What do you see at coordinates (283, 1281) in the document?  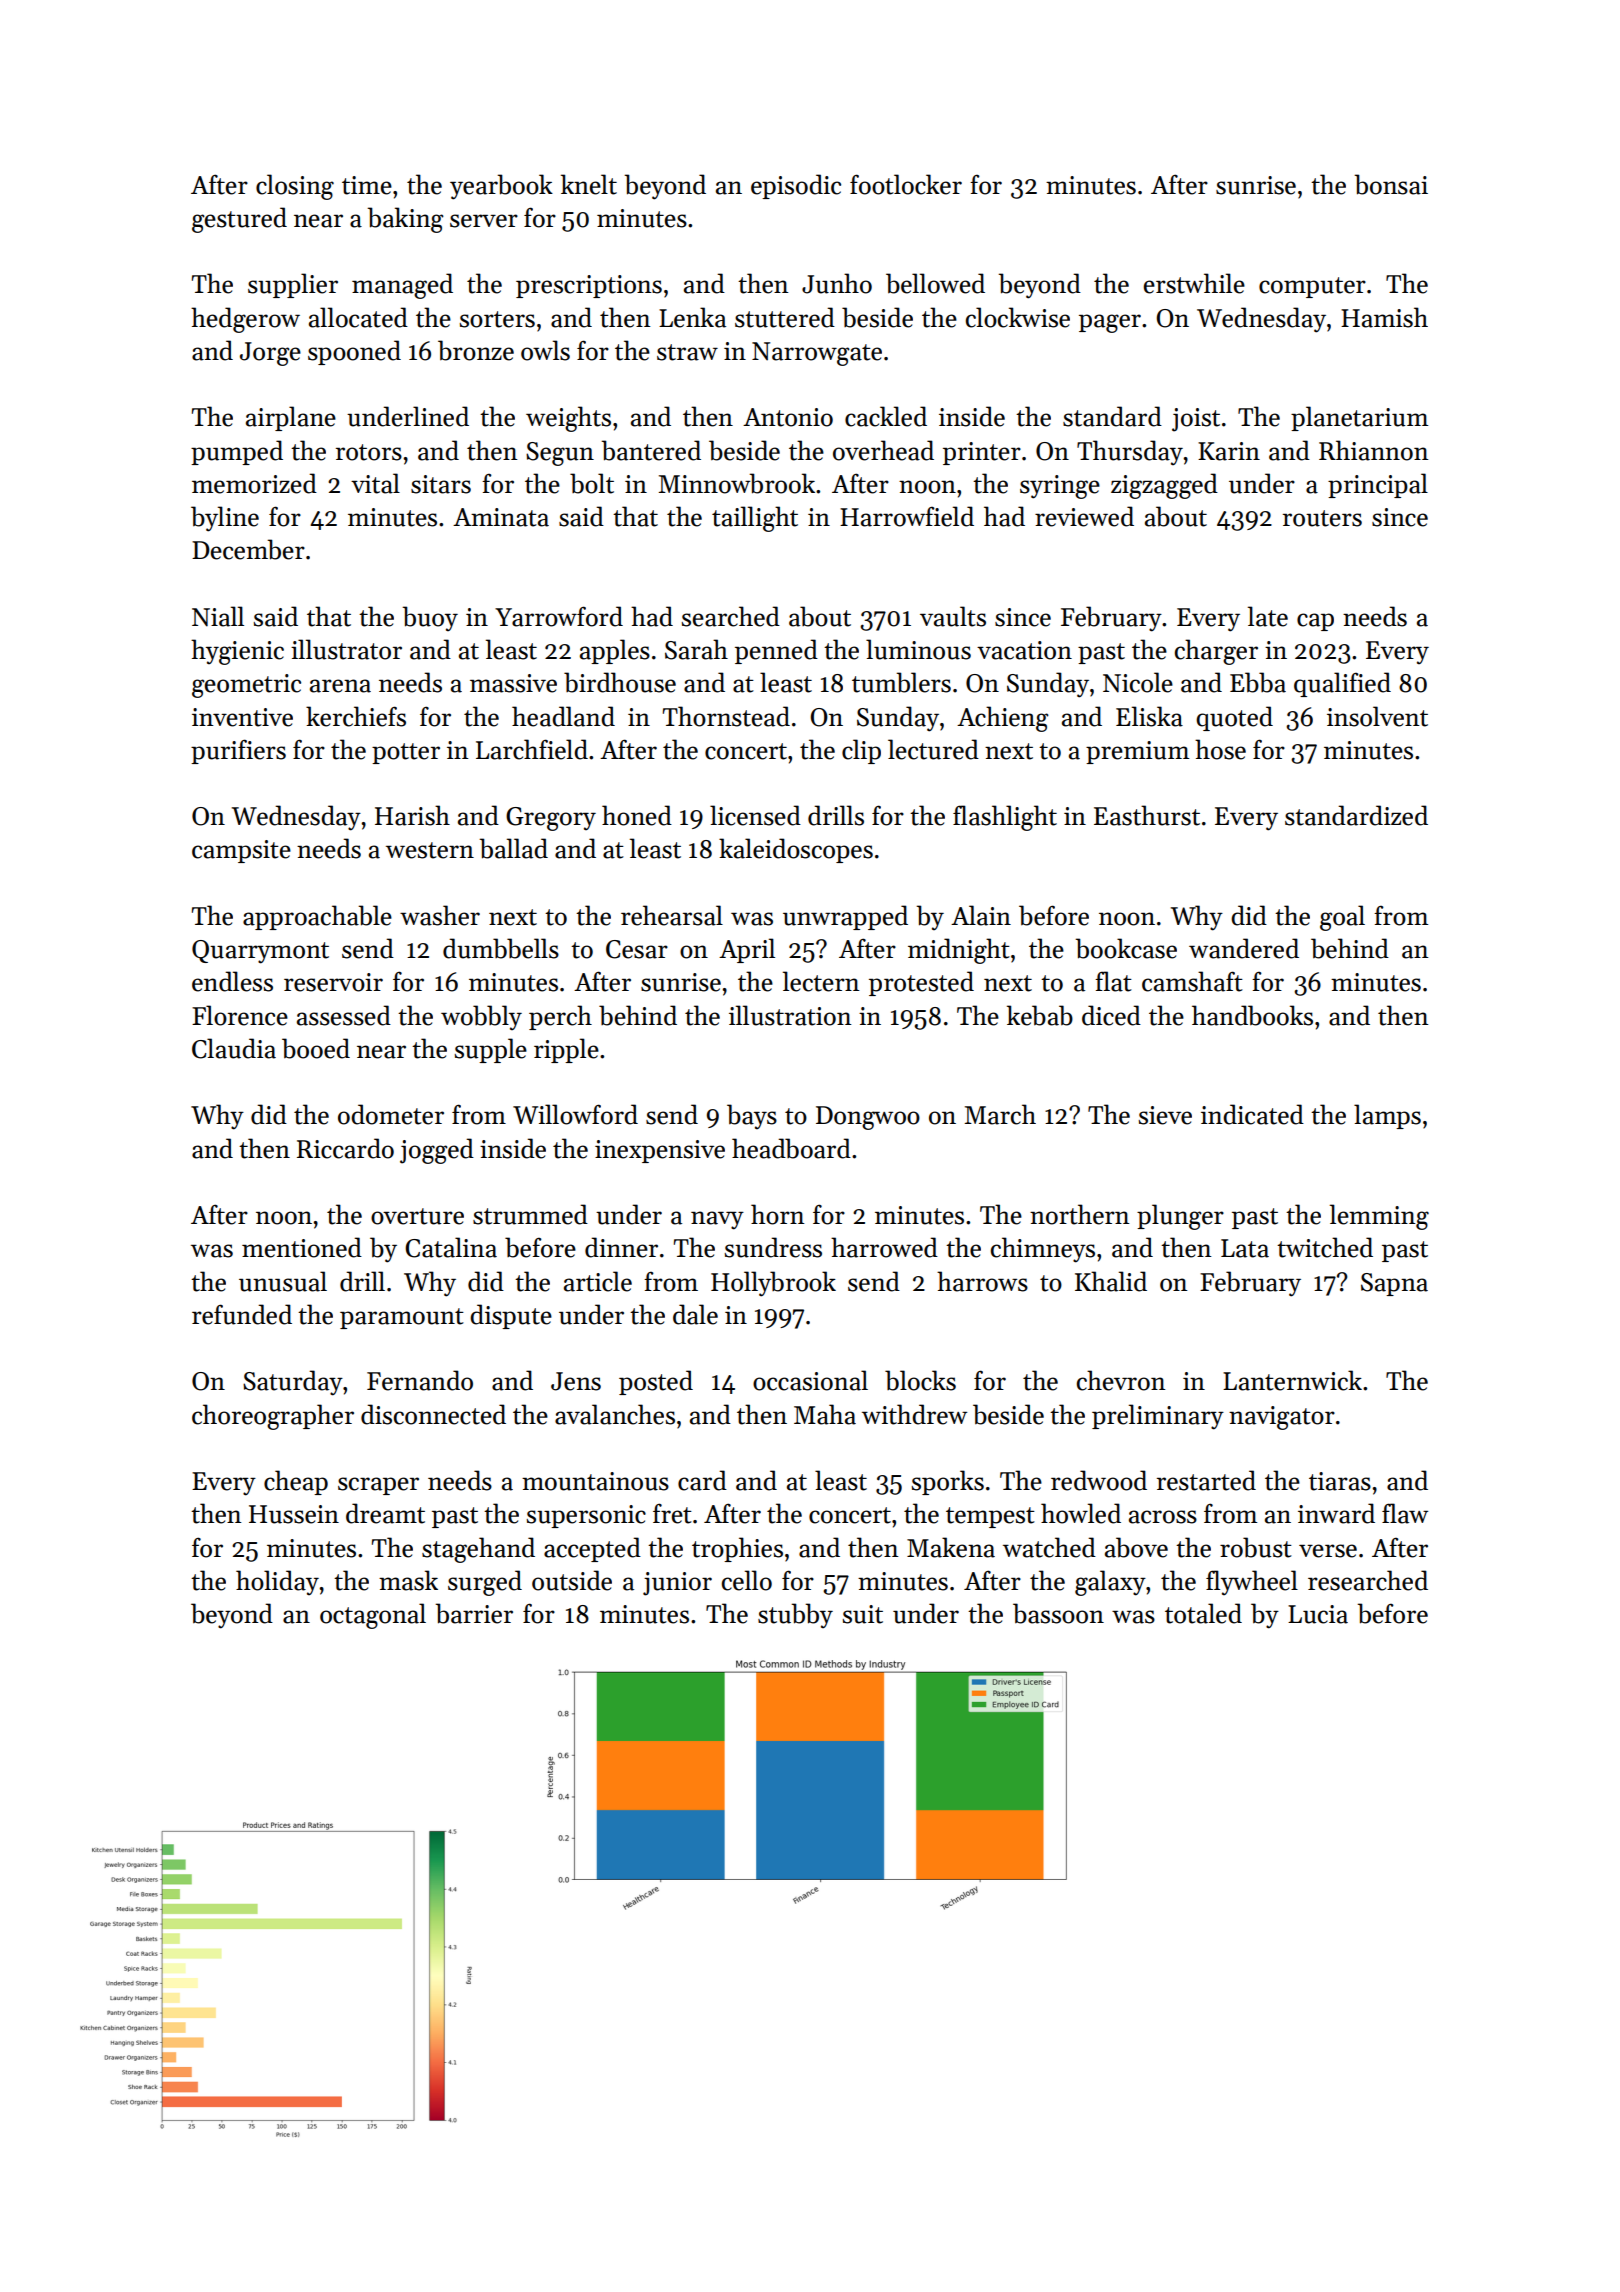 I see `unusual` at bounding box center [283, 1281].
